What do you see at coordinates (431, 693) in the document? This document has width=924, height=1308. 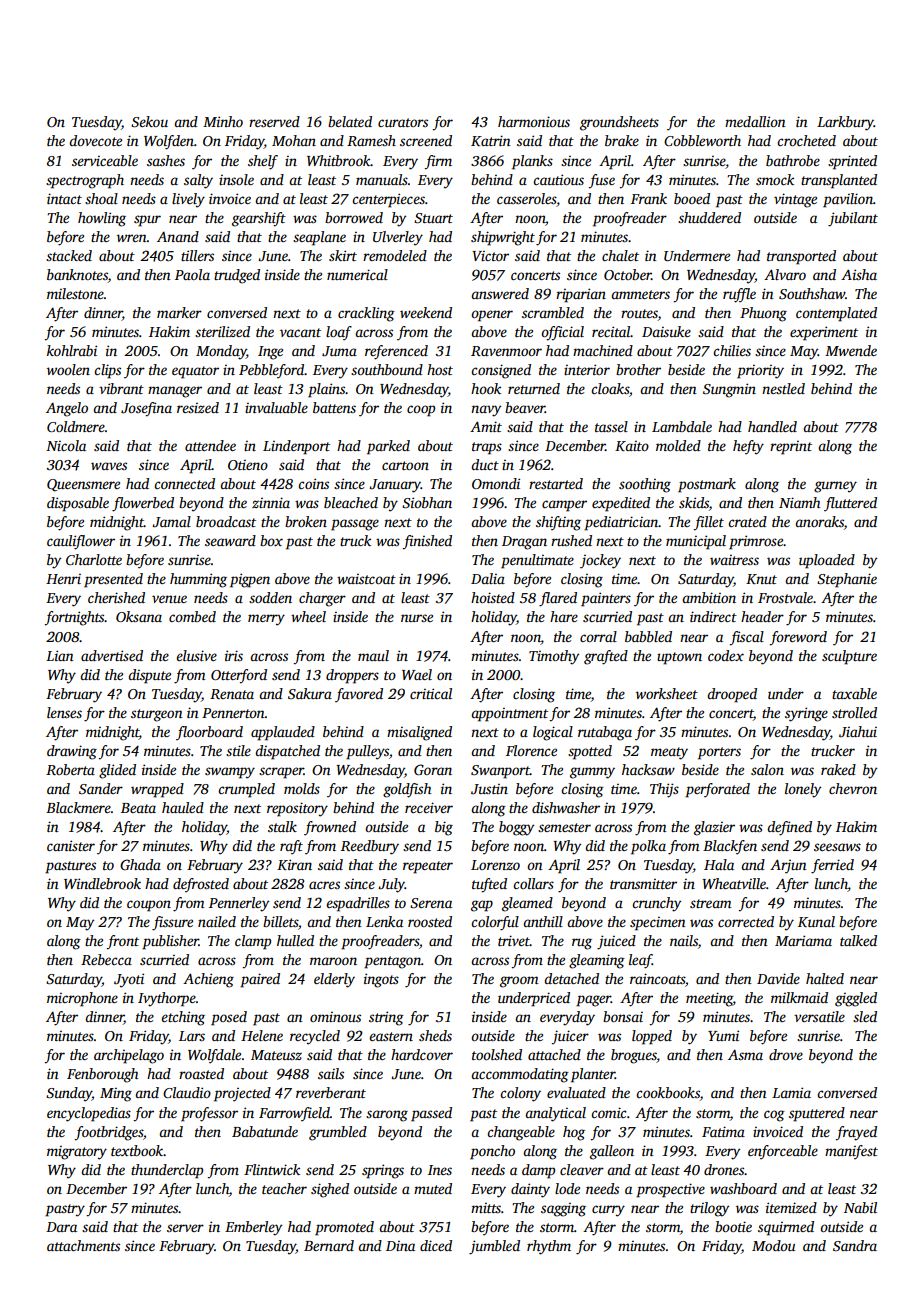 I see `critical` at bounding box center [431, 693].
